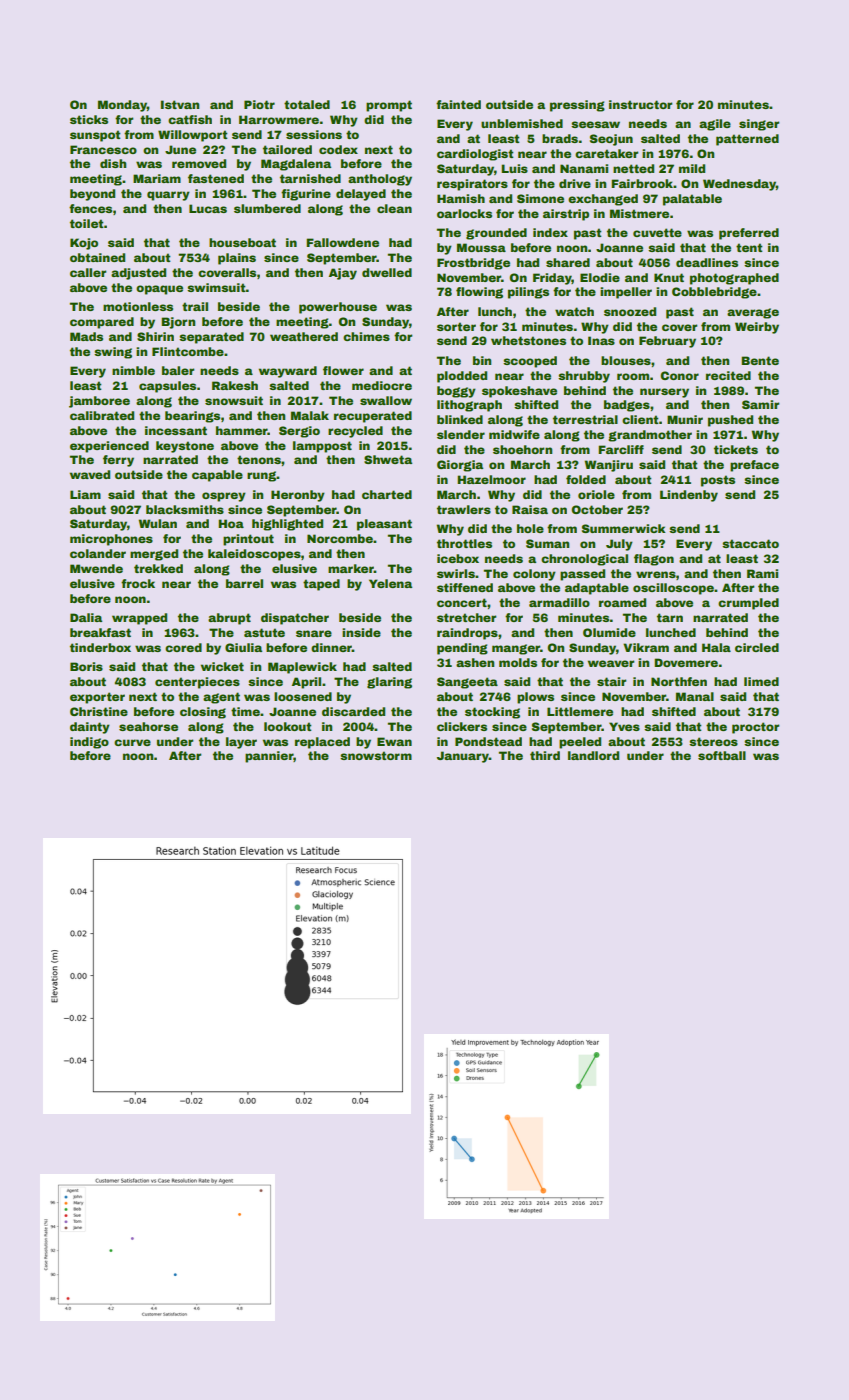  Describe the element at coordinates (496, 234) in the document. I see `grounded` at that location.
